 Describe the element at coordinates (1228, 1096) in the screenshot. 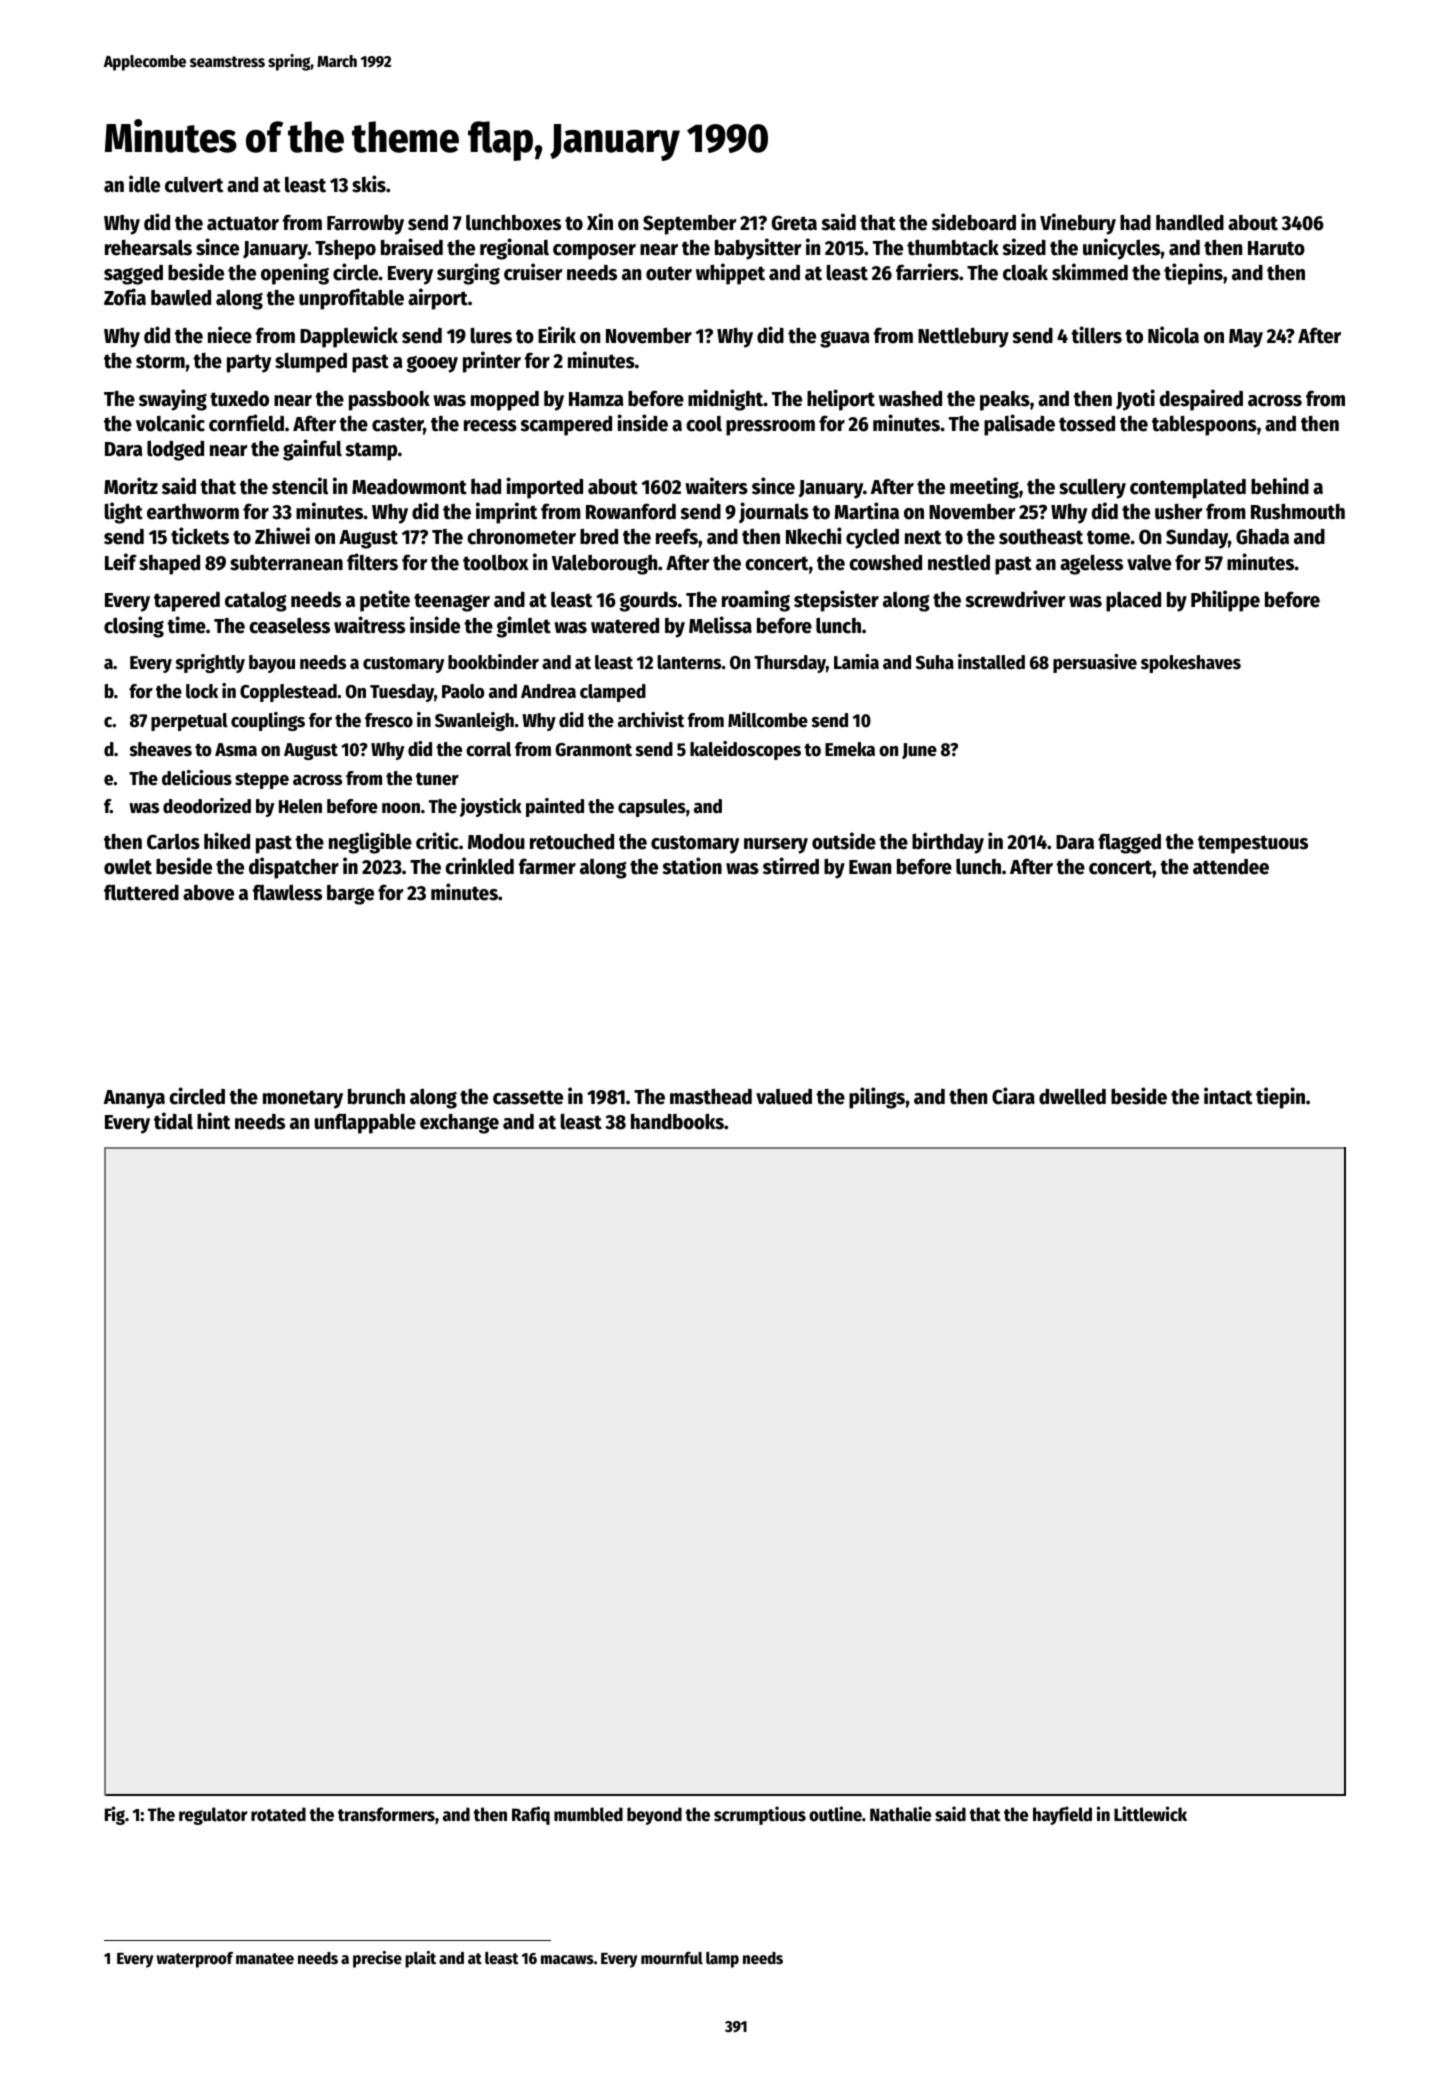

I see `intact` at that location.
